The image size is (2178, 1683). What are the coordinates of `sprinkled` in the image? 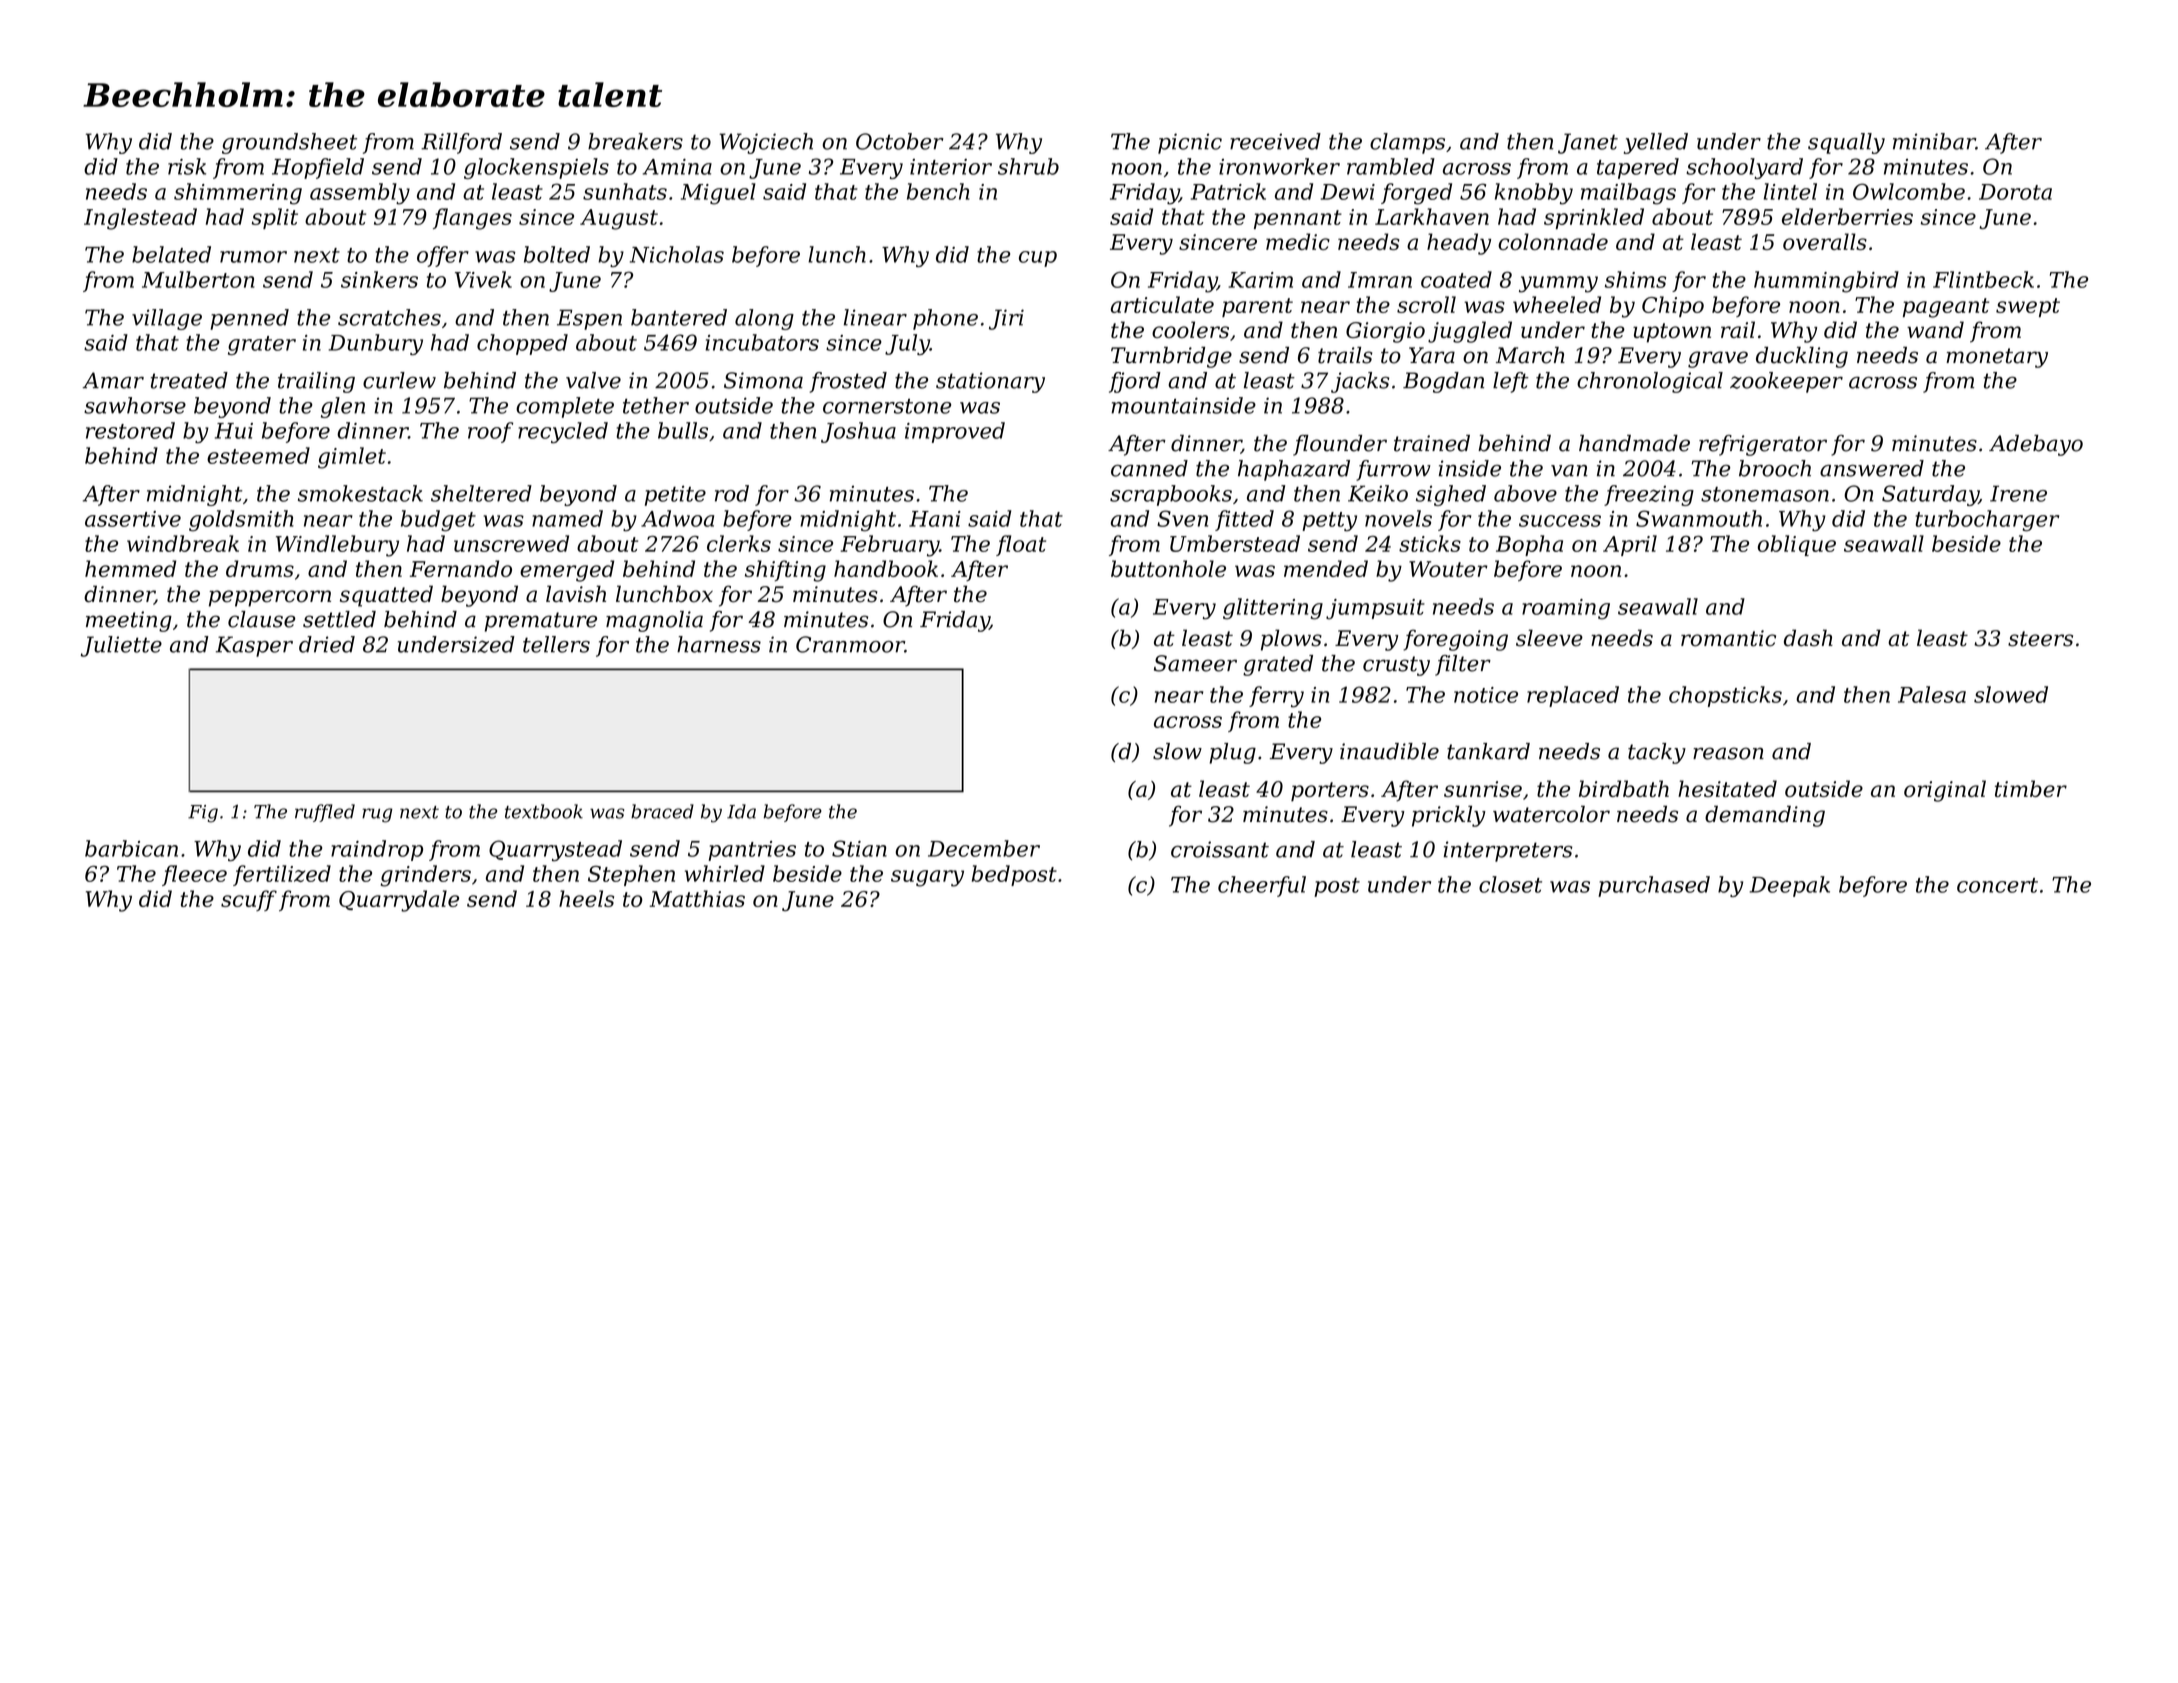 It's located at (1594, 218).
